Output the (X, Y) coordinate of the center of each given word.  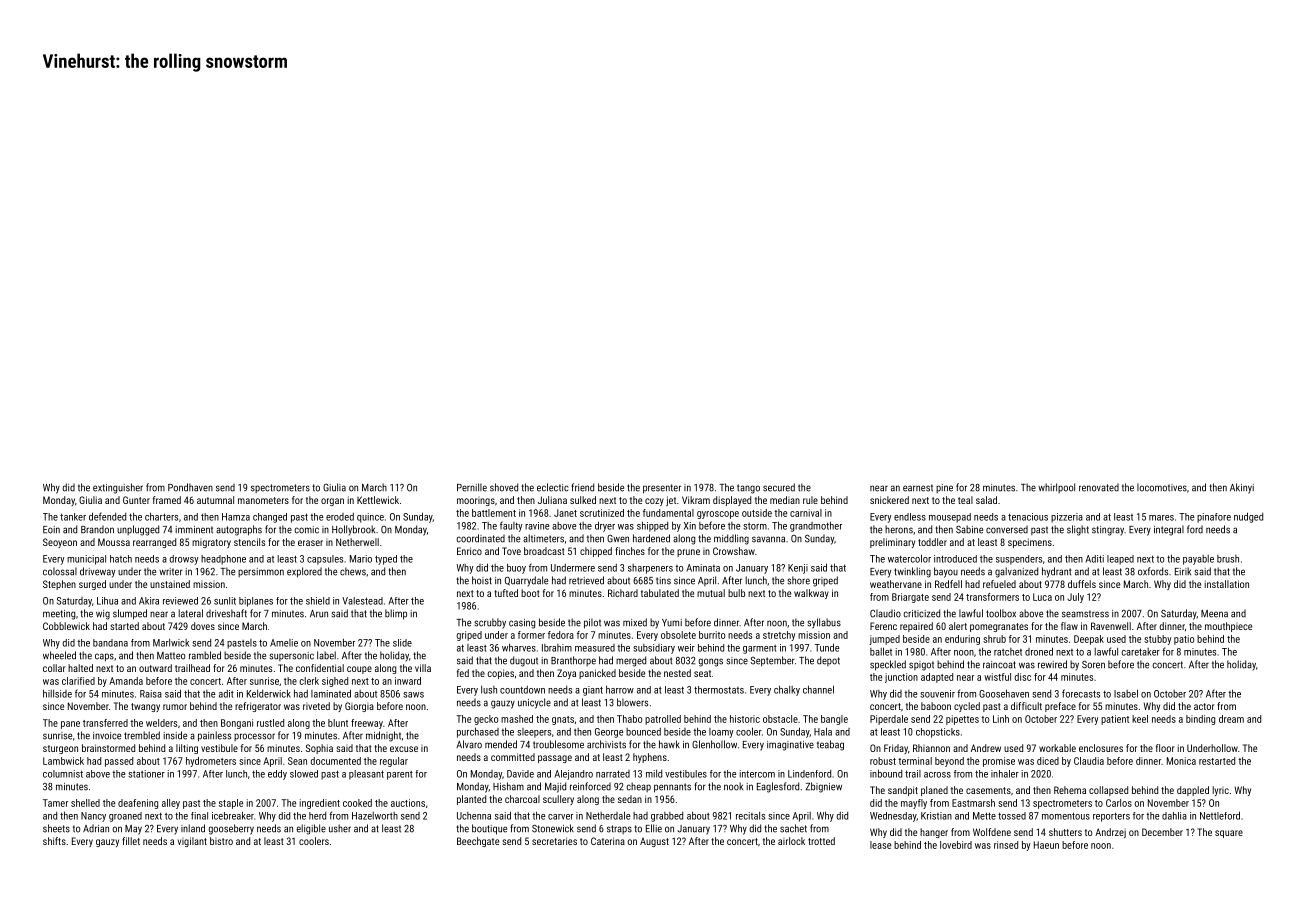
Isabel (1126, 693)
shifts (54, 841)
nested (677, 673)
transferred (105, 723)
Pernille (472, 487)
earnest (918, 488)
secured (779, 487)
